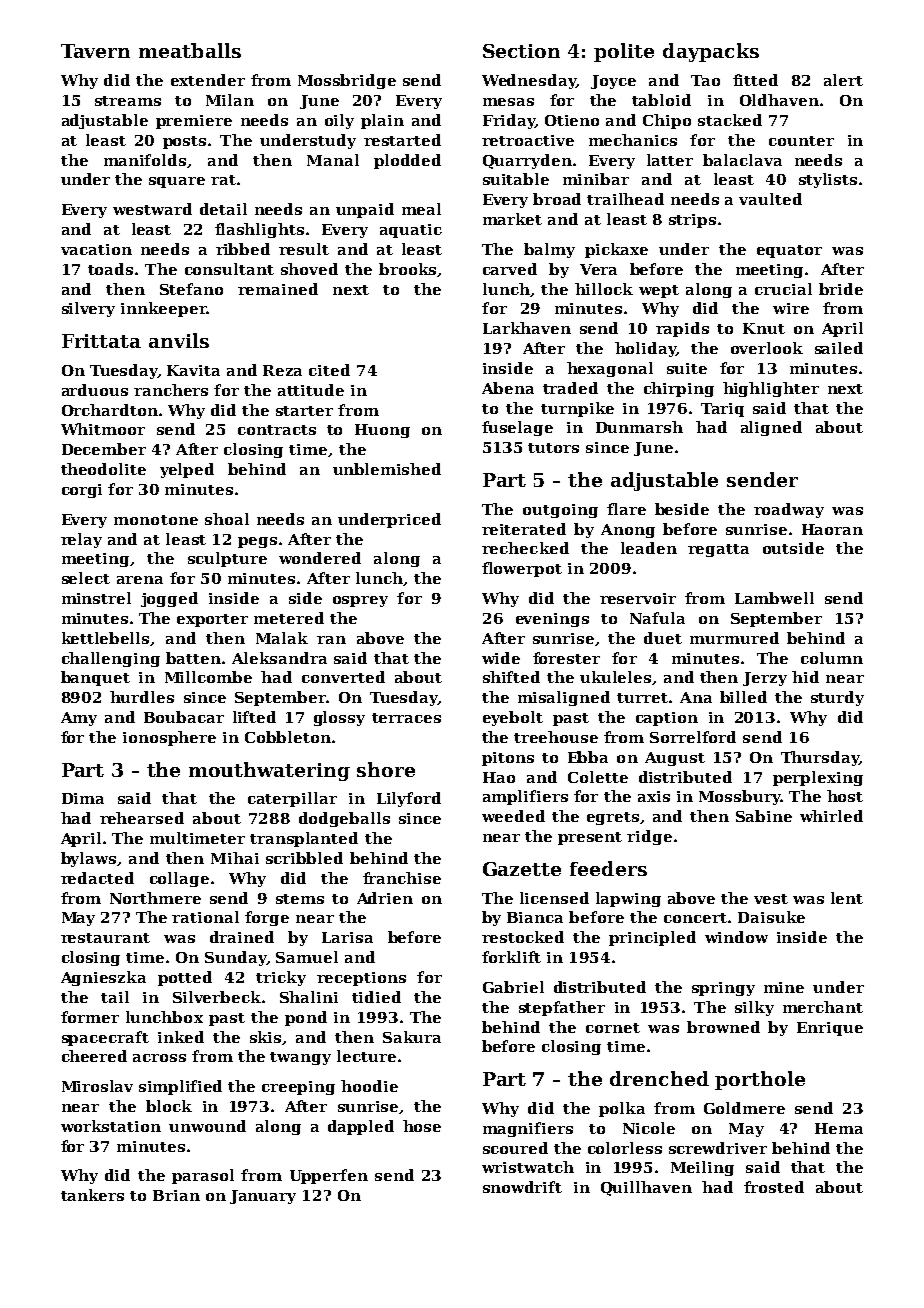 The width and height of the screenshot is (924, 1308). I want to click on highlighter, so click(771, 389).
